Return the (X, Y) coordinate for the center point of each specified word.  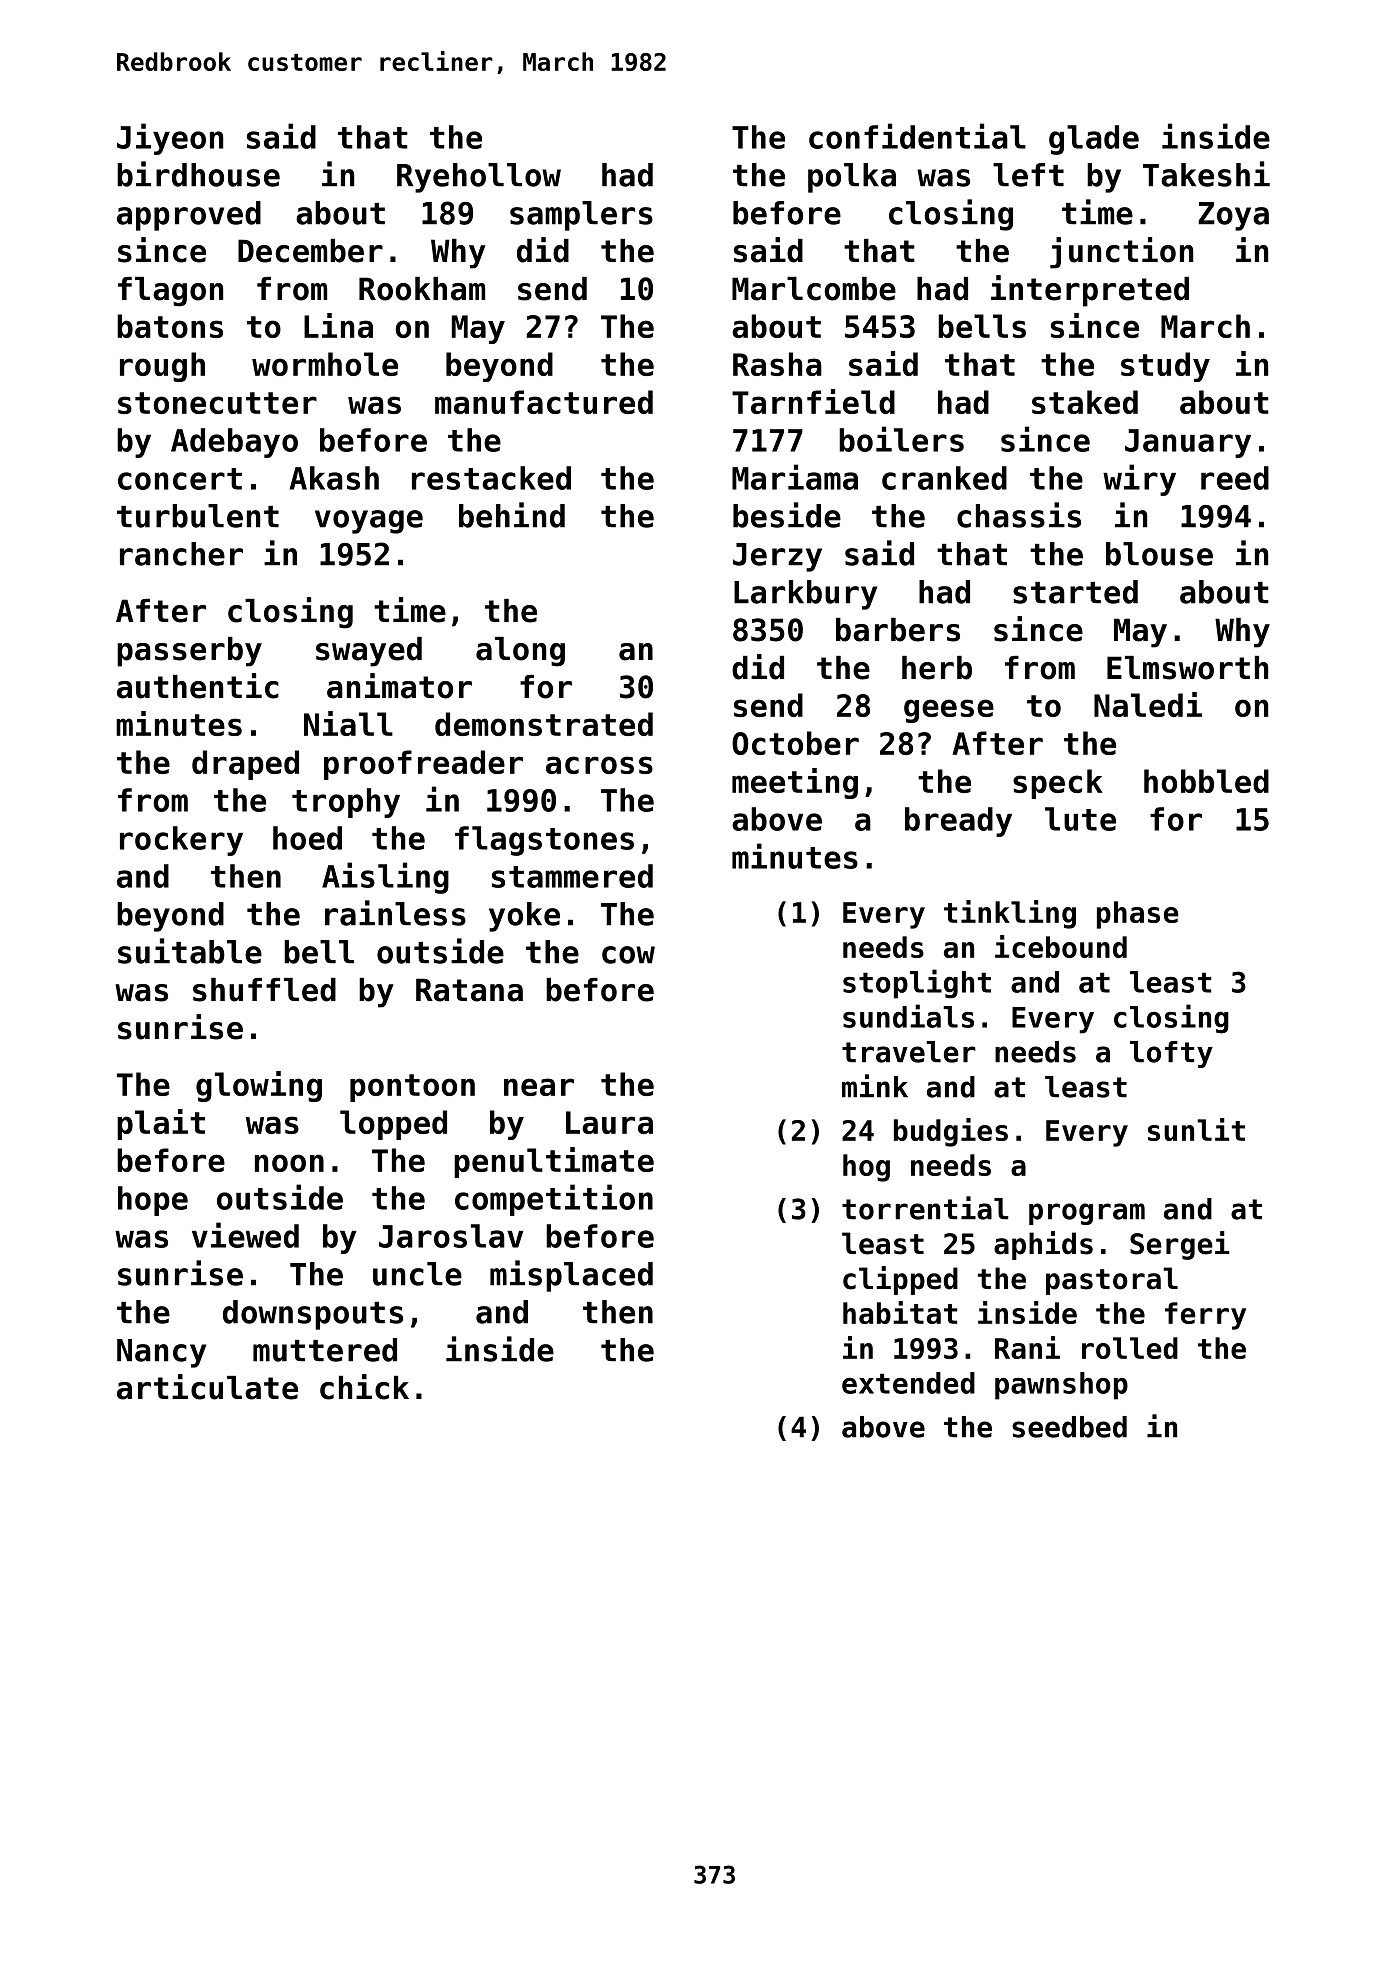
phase (1138, 915)
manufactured (544, 402)
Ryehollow (479, 178)
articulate (207, 1387)
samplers (581, 216)
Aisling (385, 878)
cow (628, 955)
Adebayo (234, 443)
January (1188, 443)
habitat (900, 1312)
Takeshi (1206, 174)
